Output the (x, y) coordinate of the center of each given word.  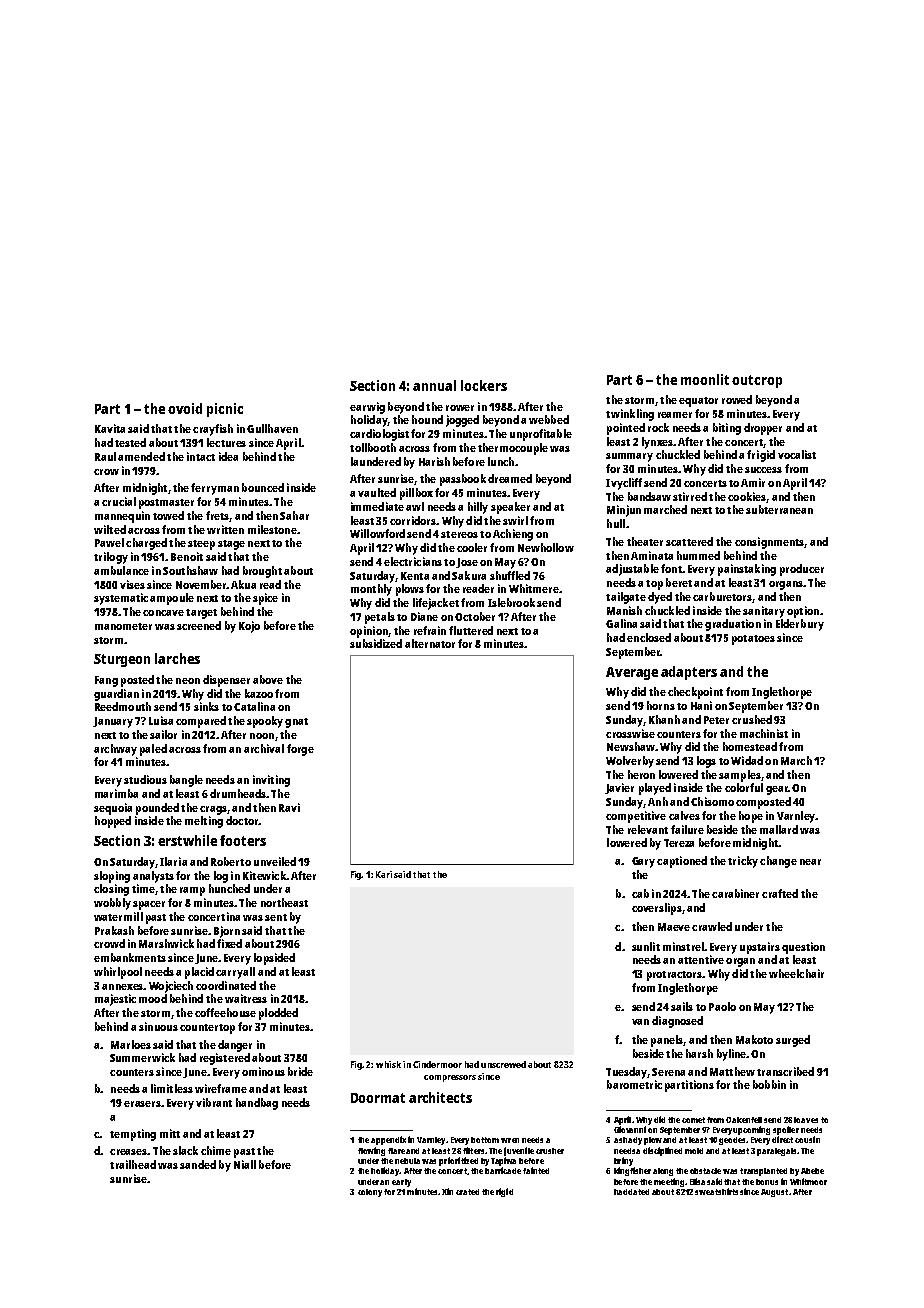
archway (115, 750)
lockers (484, 385)
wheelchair (796, 973)
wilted (110, 529)
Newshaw (631, 746)
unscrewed (503, 1064)
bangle (186, 781)
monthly (371, 590)
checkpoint (695, 693)
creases (129, 1152)
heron (641, 774)
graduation (733, 625)
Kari (384, 874)
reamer (675, 415)
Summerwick (142, 1057)
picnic (225, 410)
